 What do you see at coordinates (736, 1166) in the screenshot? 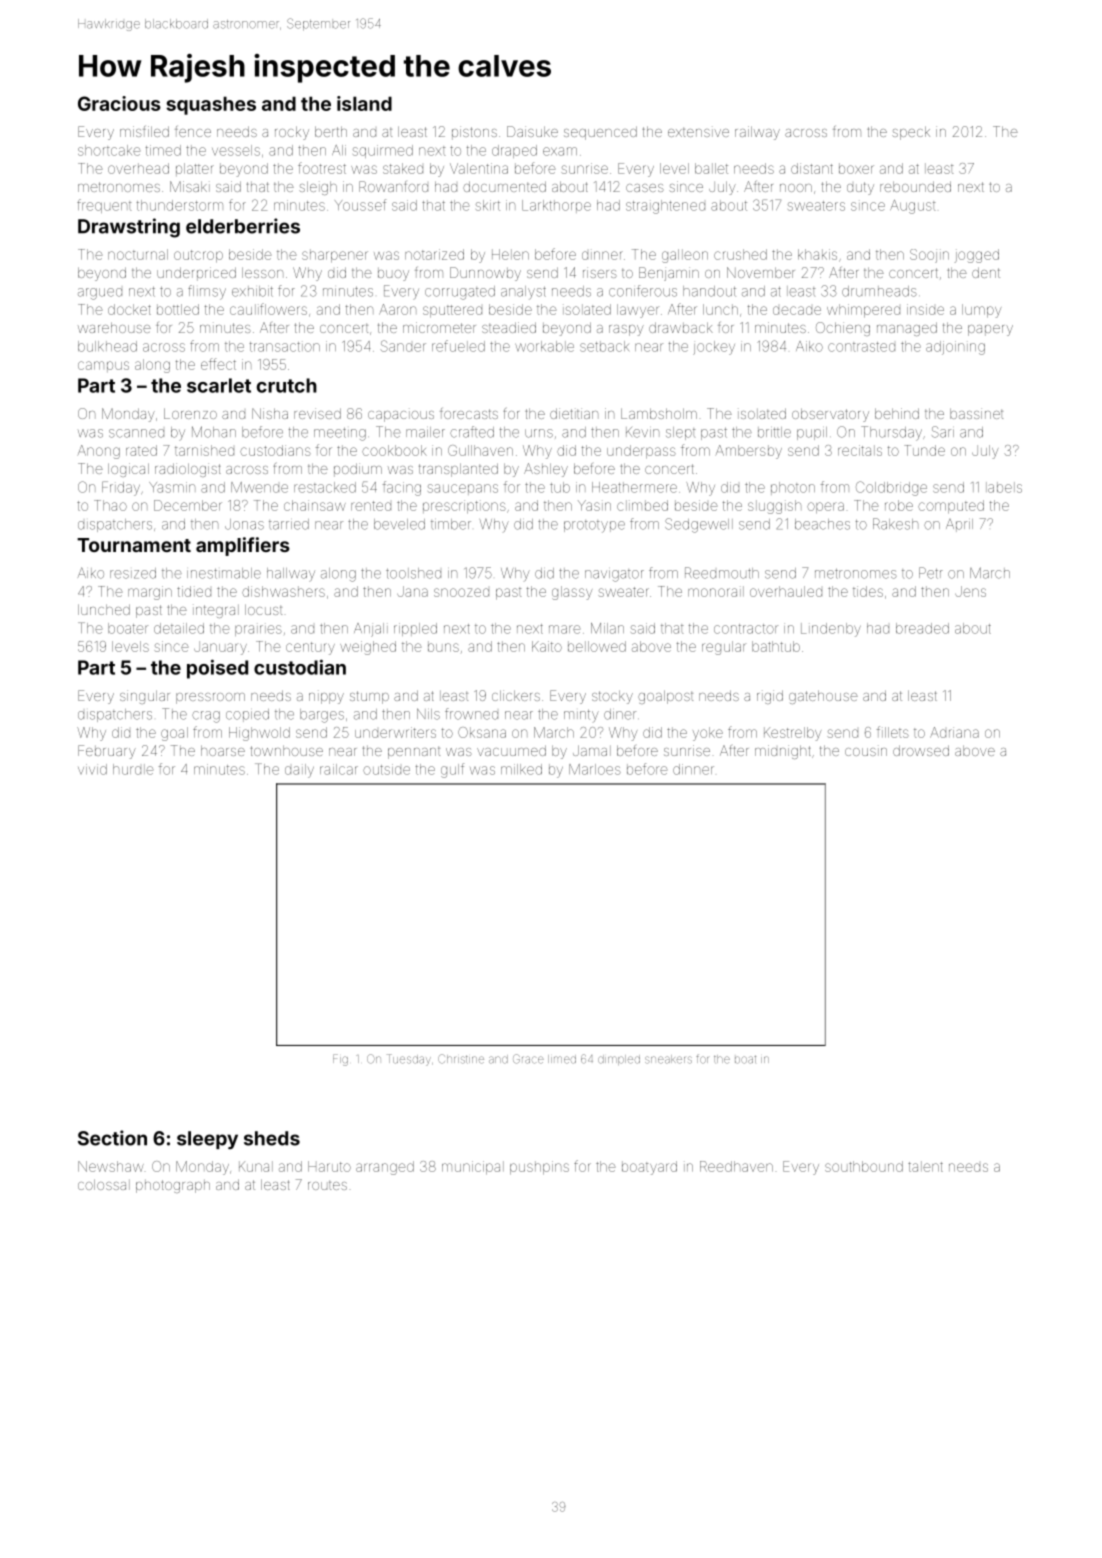
I see `Reedhaven` at bounding box center [736, 1166].
